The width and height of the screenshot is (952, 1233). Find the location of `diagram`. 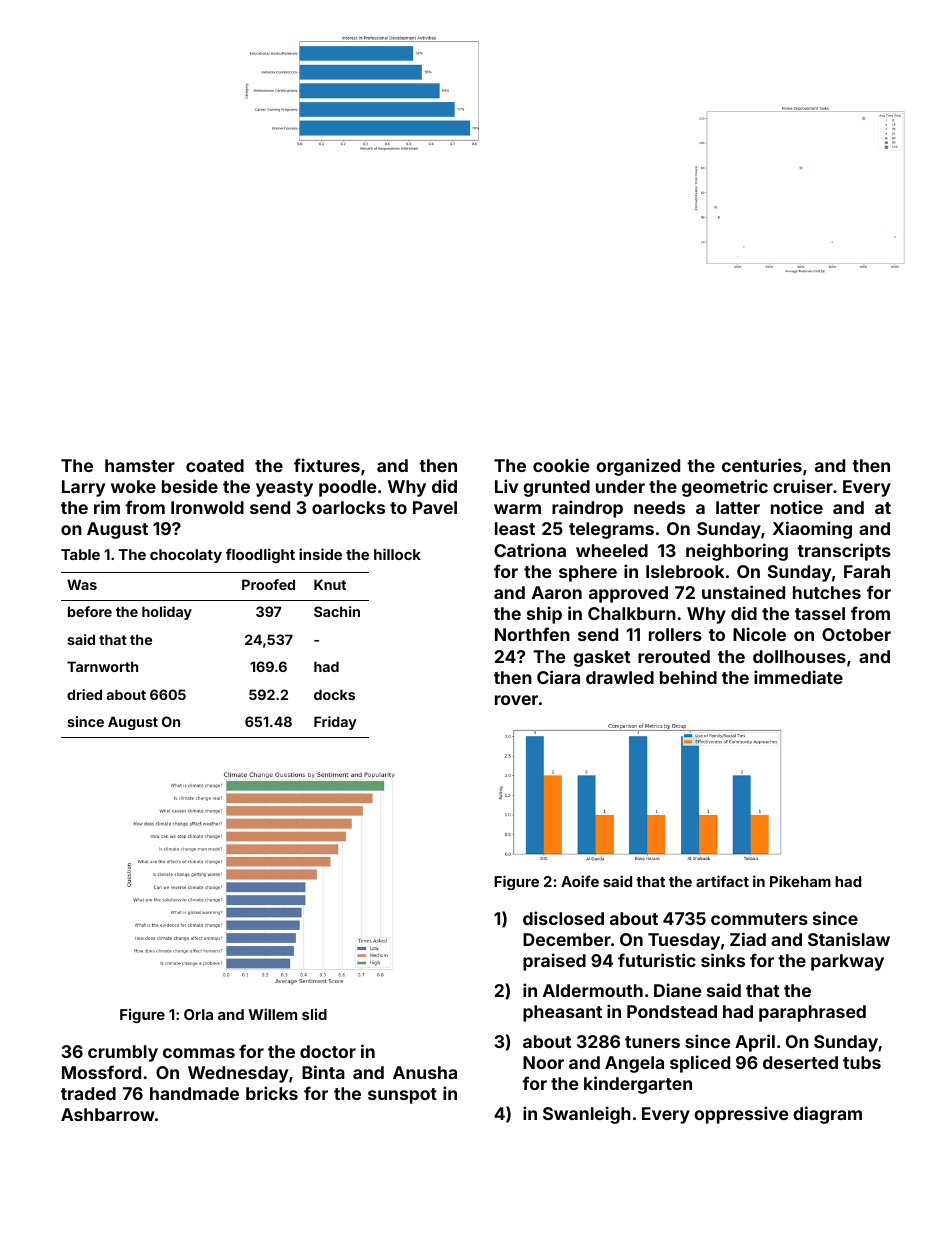

diagram is located at coordinates (827, 1115).
